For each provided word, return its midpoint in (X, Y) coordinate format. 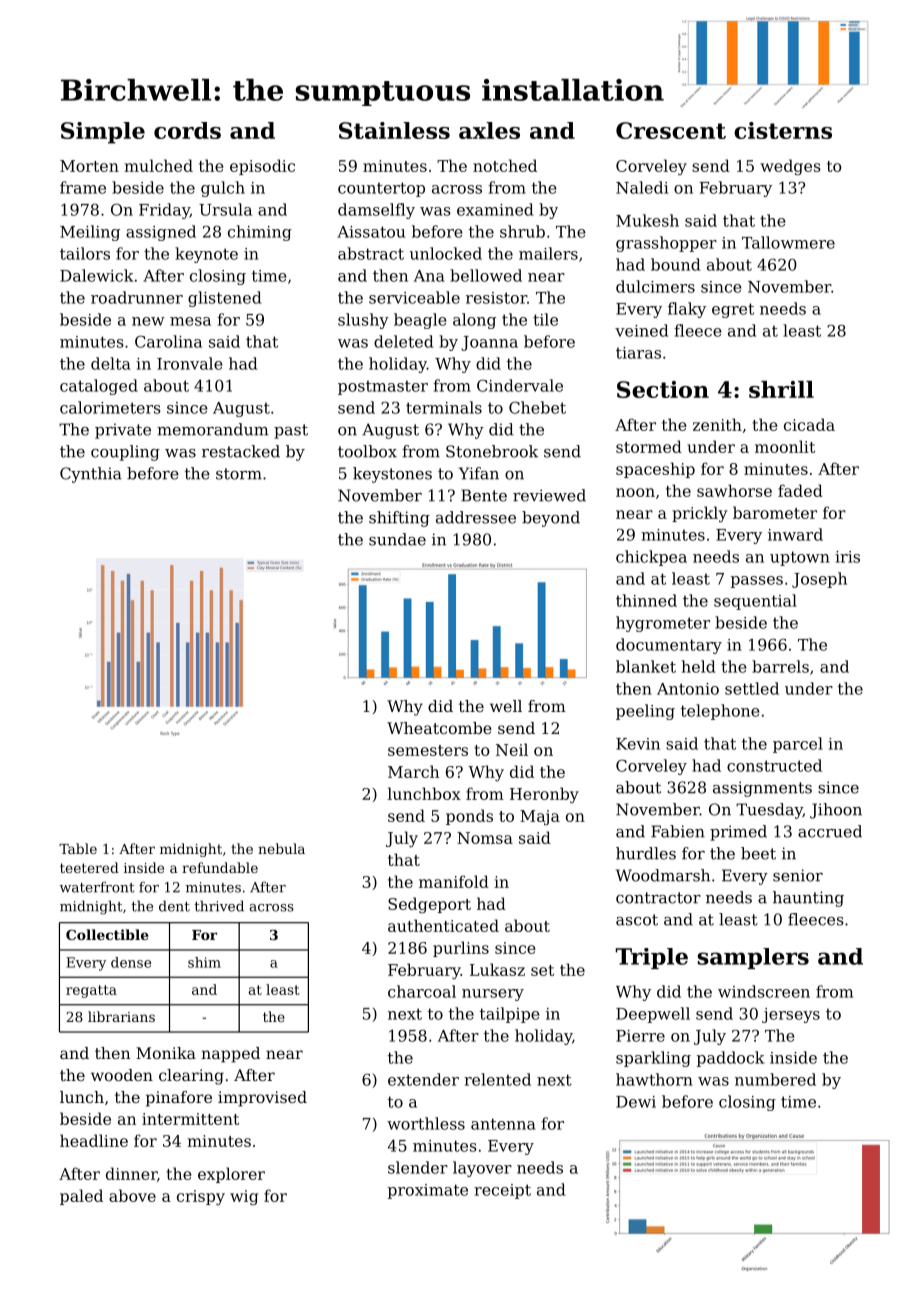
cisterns (783, 130)
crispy (201, 1197)
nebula (281, 848)
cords (187, 130)
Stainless (394, 130)
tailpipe (510, 1015)
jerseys (791, 1015)
